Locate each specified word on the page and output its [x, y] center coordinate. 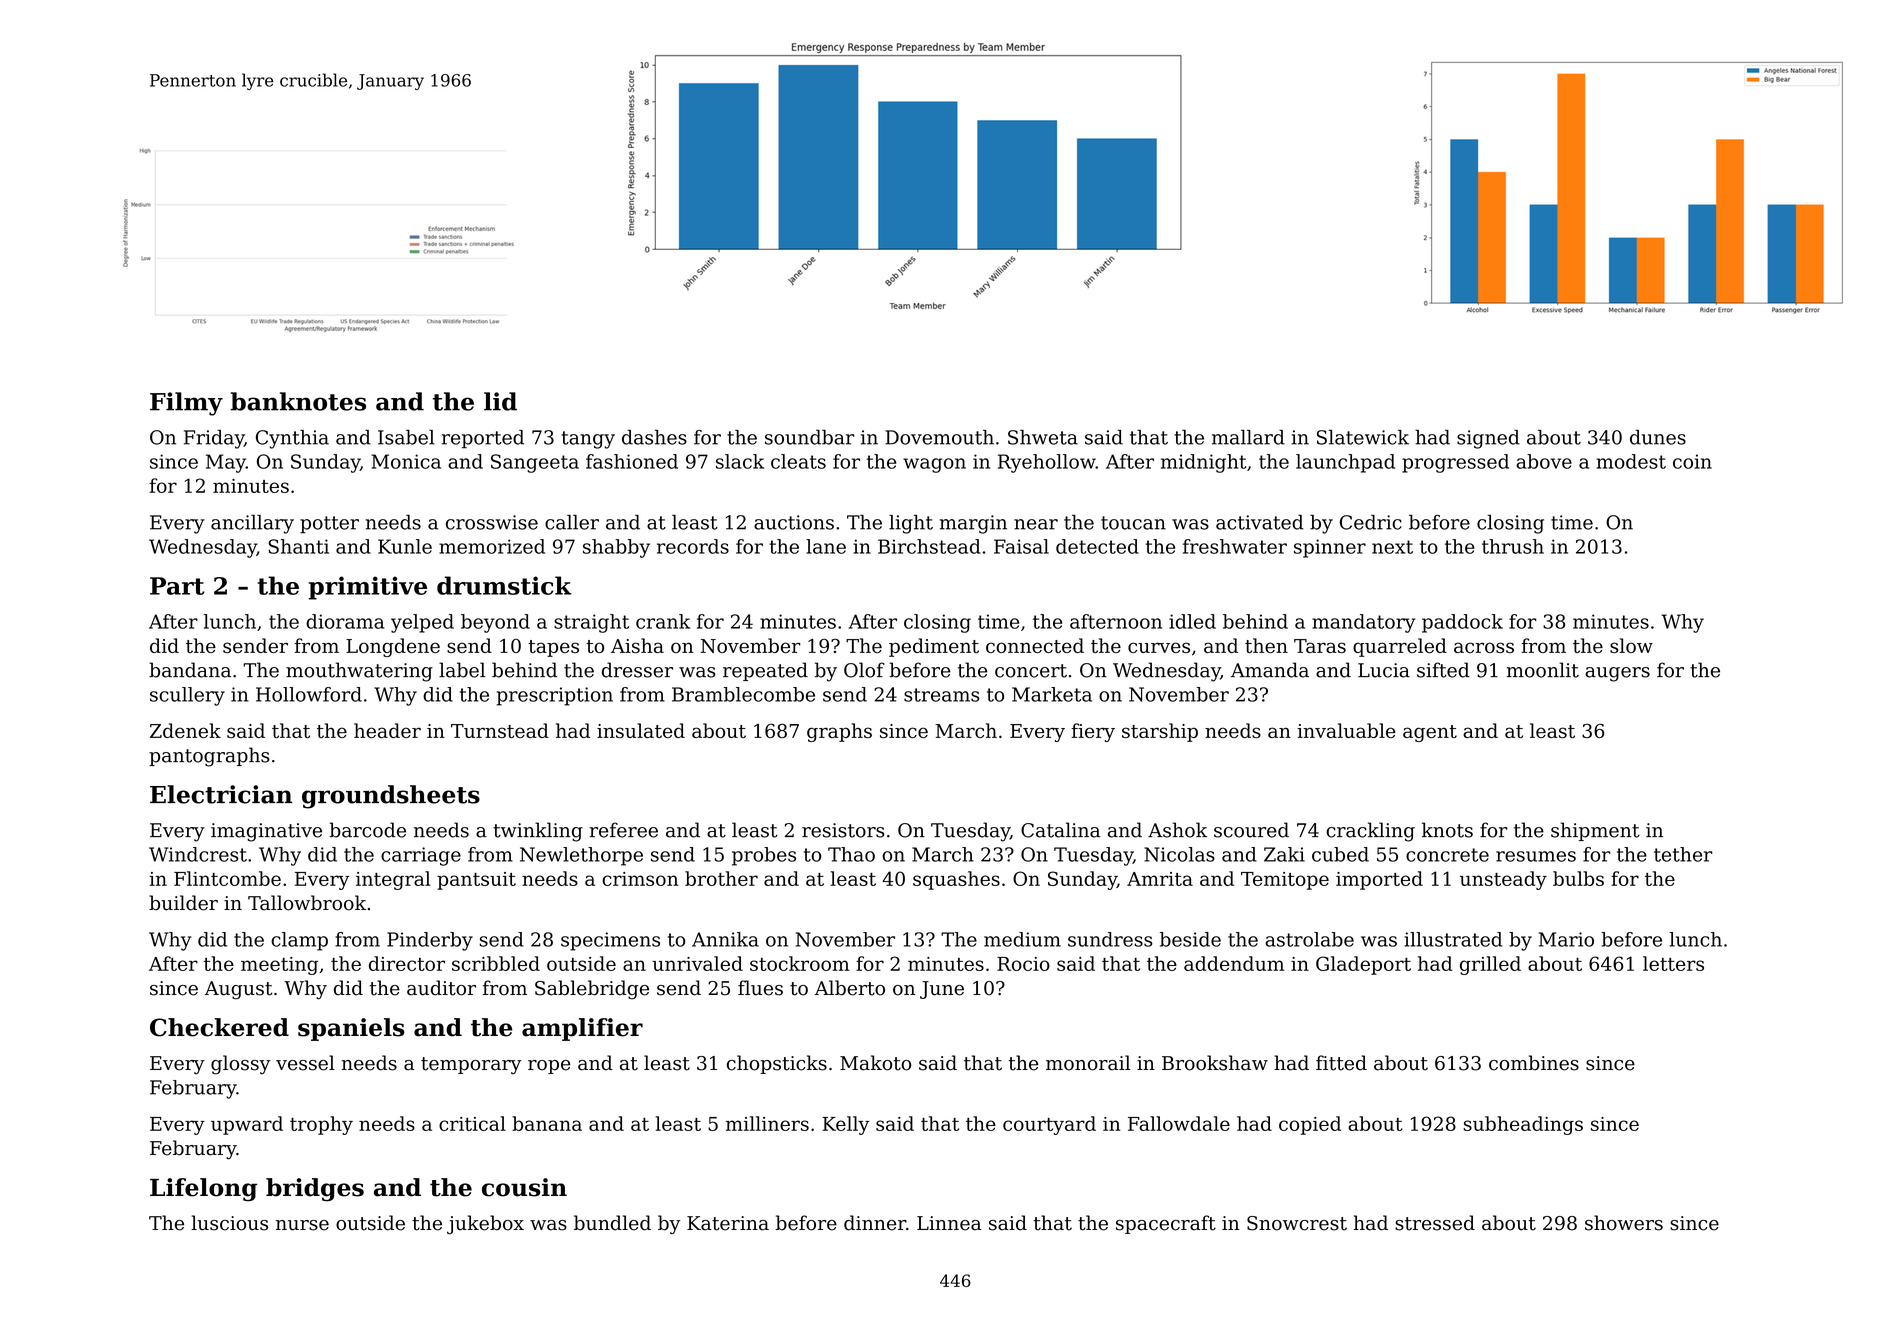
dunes [1658, 437]
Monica [406, 461]
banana [547, 1123]
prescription [555, 696]
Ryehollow [1047, 463]
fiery [1093, 732]
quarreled [1400, 647]
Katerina [728, 1223]
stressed [1435, 1223]
